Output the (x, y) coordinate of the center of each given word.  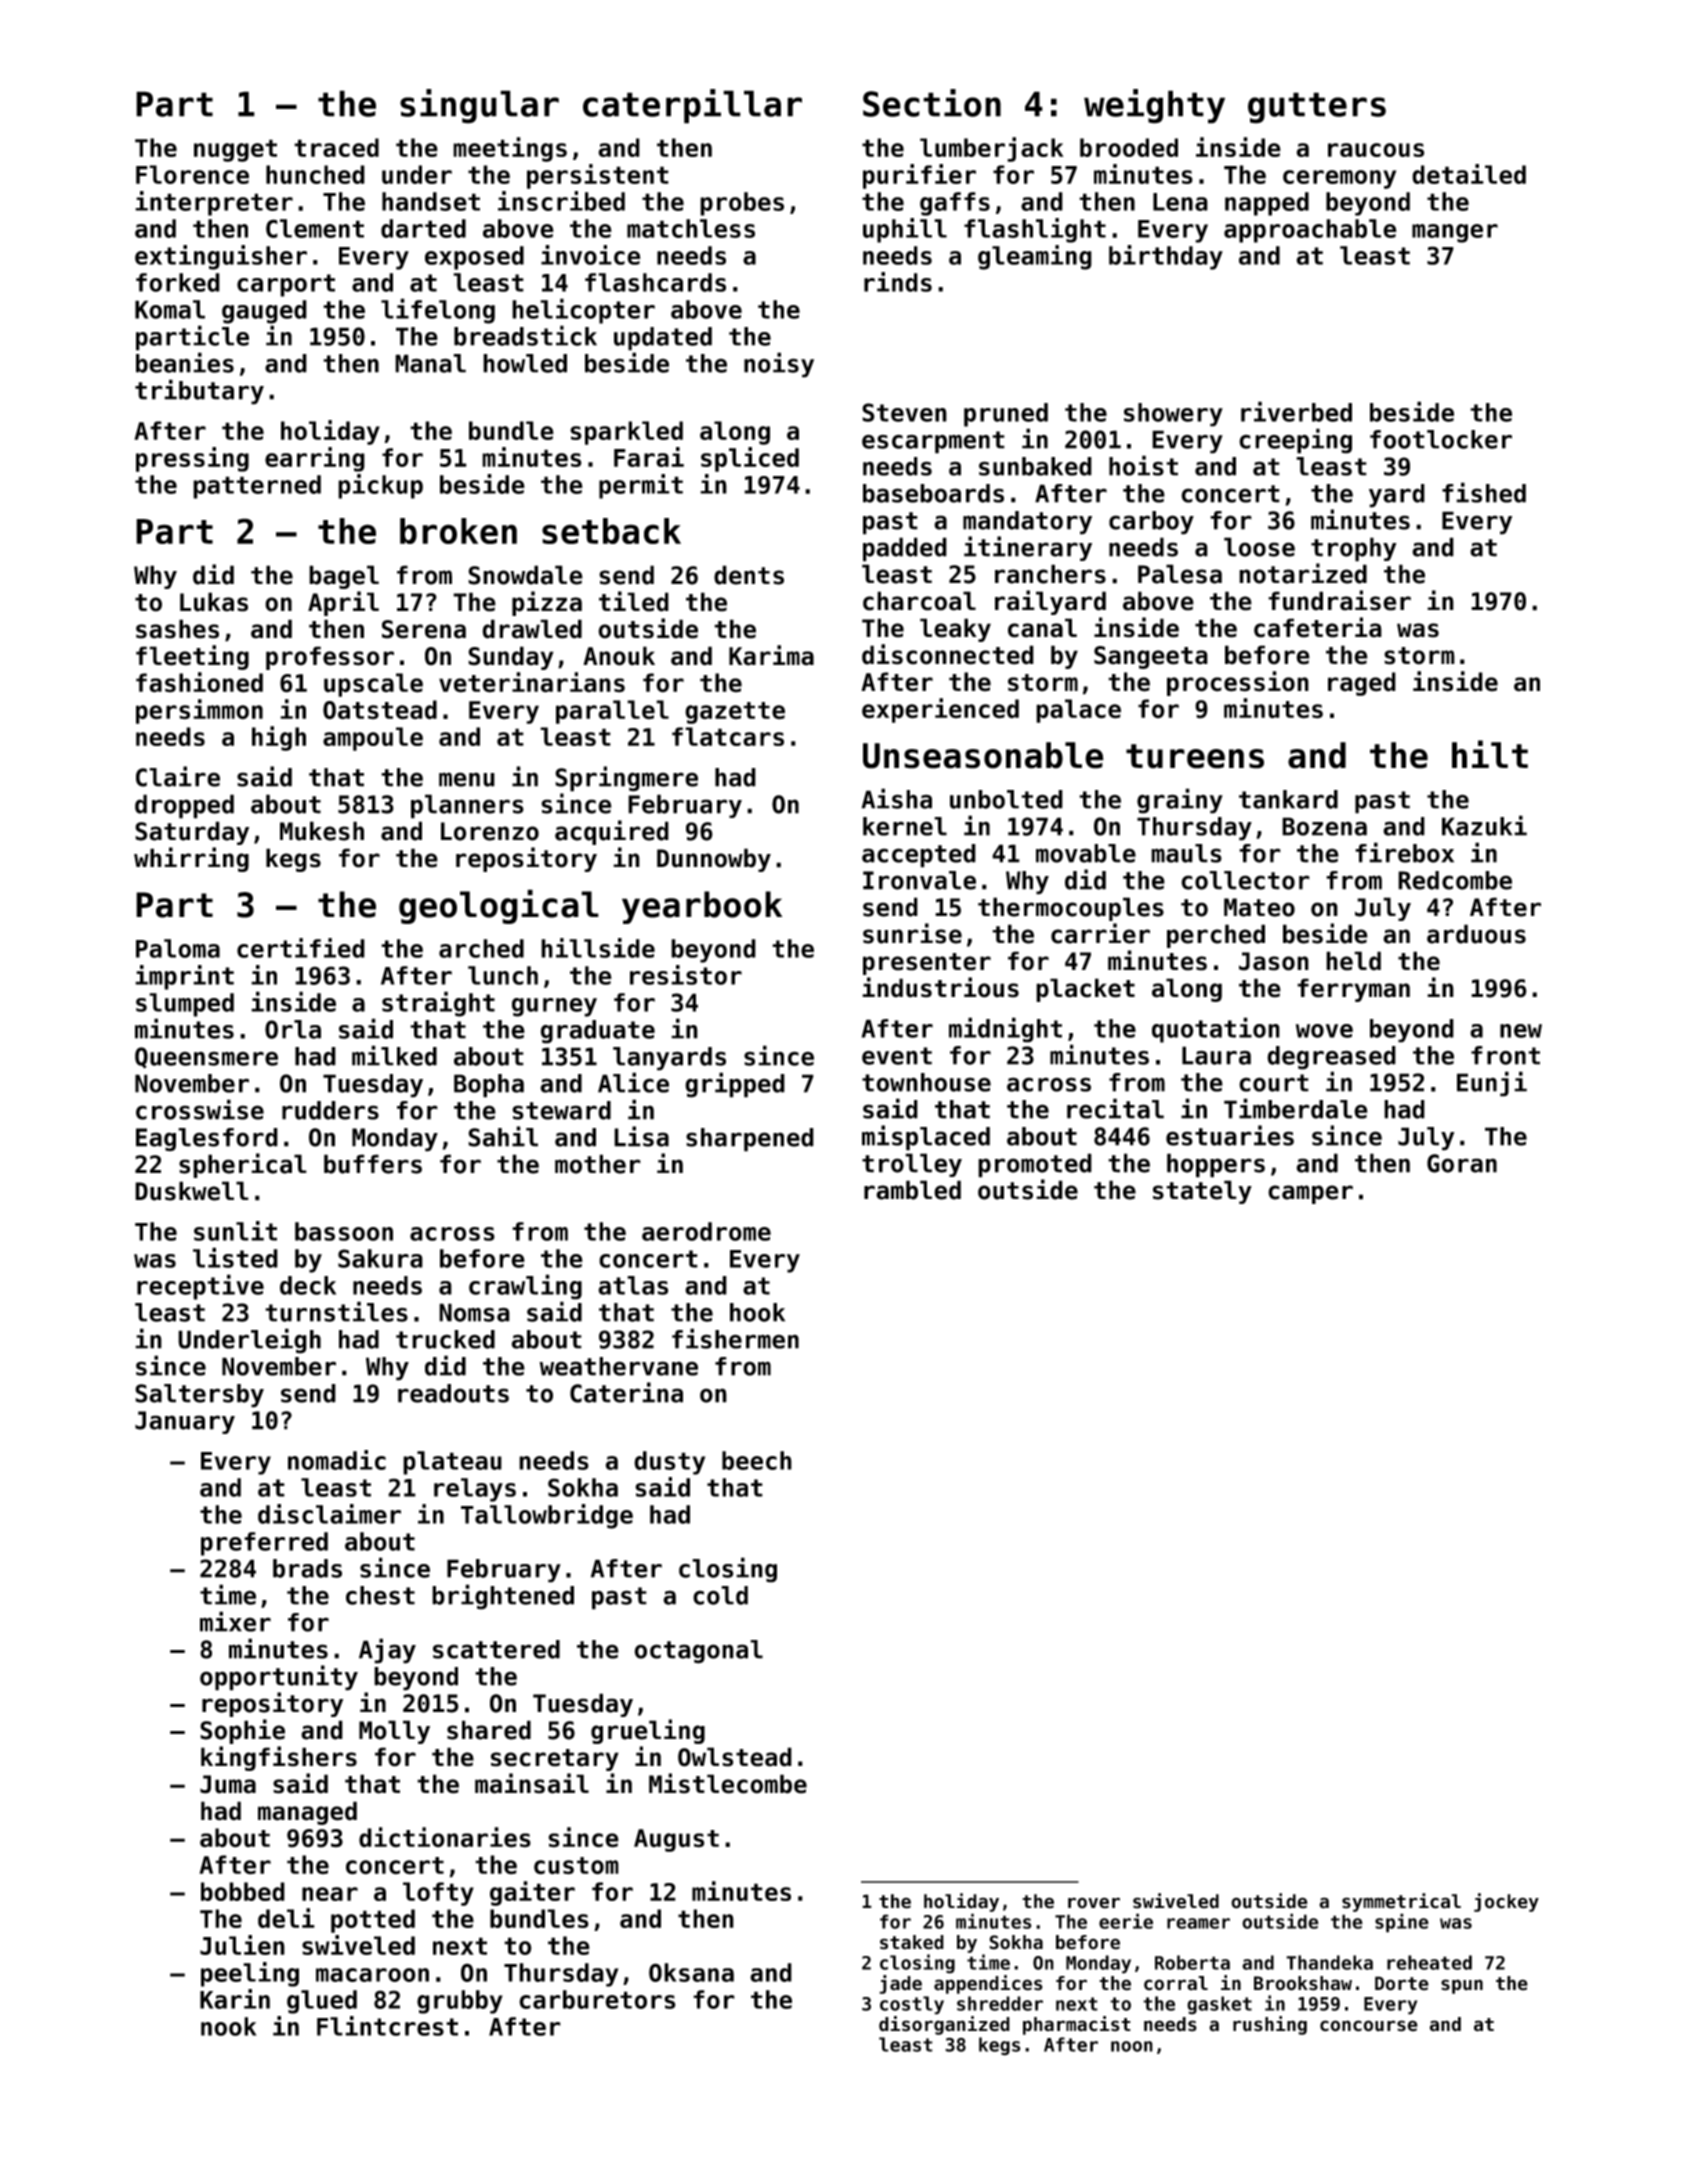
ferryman (1353, 990)
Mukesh (322, 831)
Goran (1462, 1163)
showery (1173, 415)
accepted (919, 856)
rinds (898, 282)
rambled (912, 1190)
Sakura (380, 1258)
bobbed (243, 1891)
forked (178, 282)
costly (912, 2005)
